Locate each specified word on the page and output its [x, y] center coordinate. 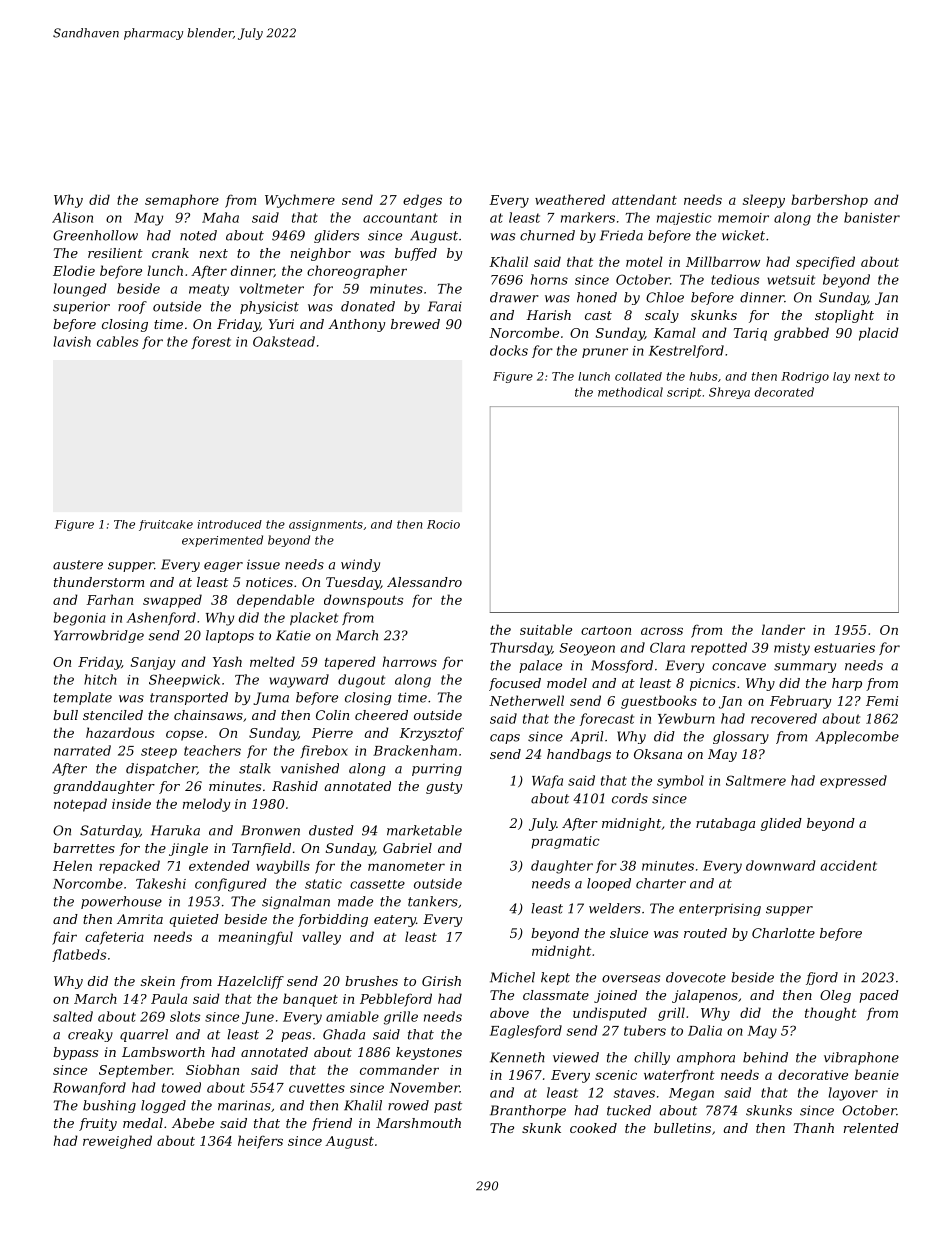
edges [422, 201]
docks [509, 350]
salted [73, 1016]
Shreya [729, 393]
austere [78, 565]
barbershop [829, 201]
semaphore [182, 201]
